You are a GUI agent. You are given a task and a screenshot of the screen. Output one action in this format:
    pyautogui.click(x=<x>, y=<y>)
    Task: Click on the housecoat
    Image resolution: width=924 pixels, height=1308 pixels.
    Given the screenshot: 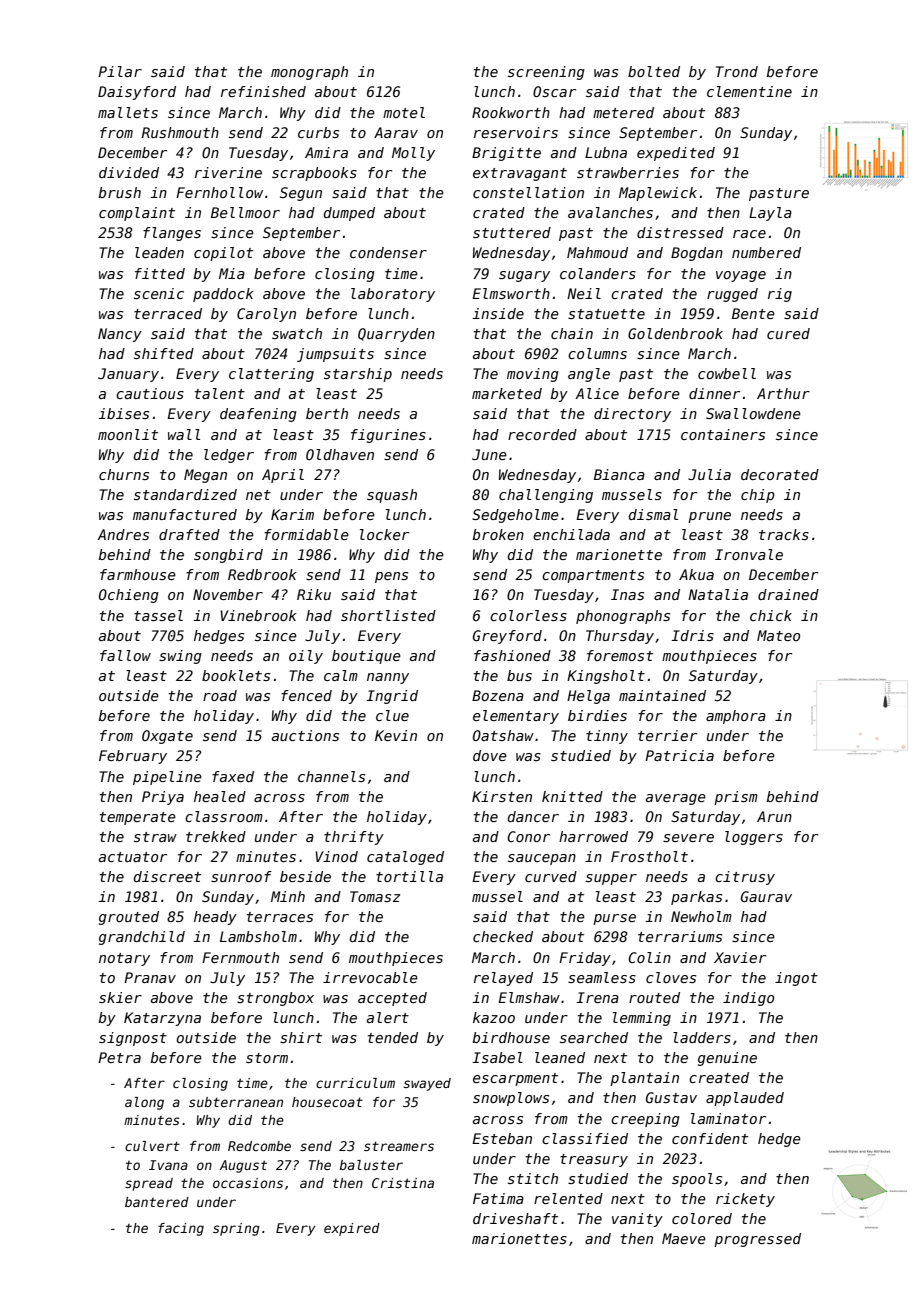 What is the action you would take?
    pyautogui.click(x=327, y=1102)
